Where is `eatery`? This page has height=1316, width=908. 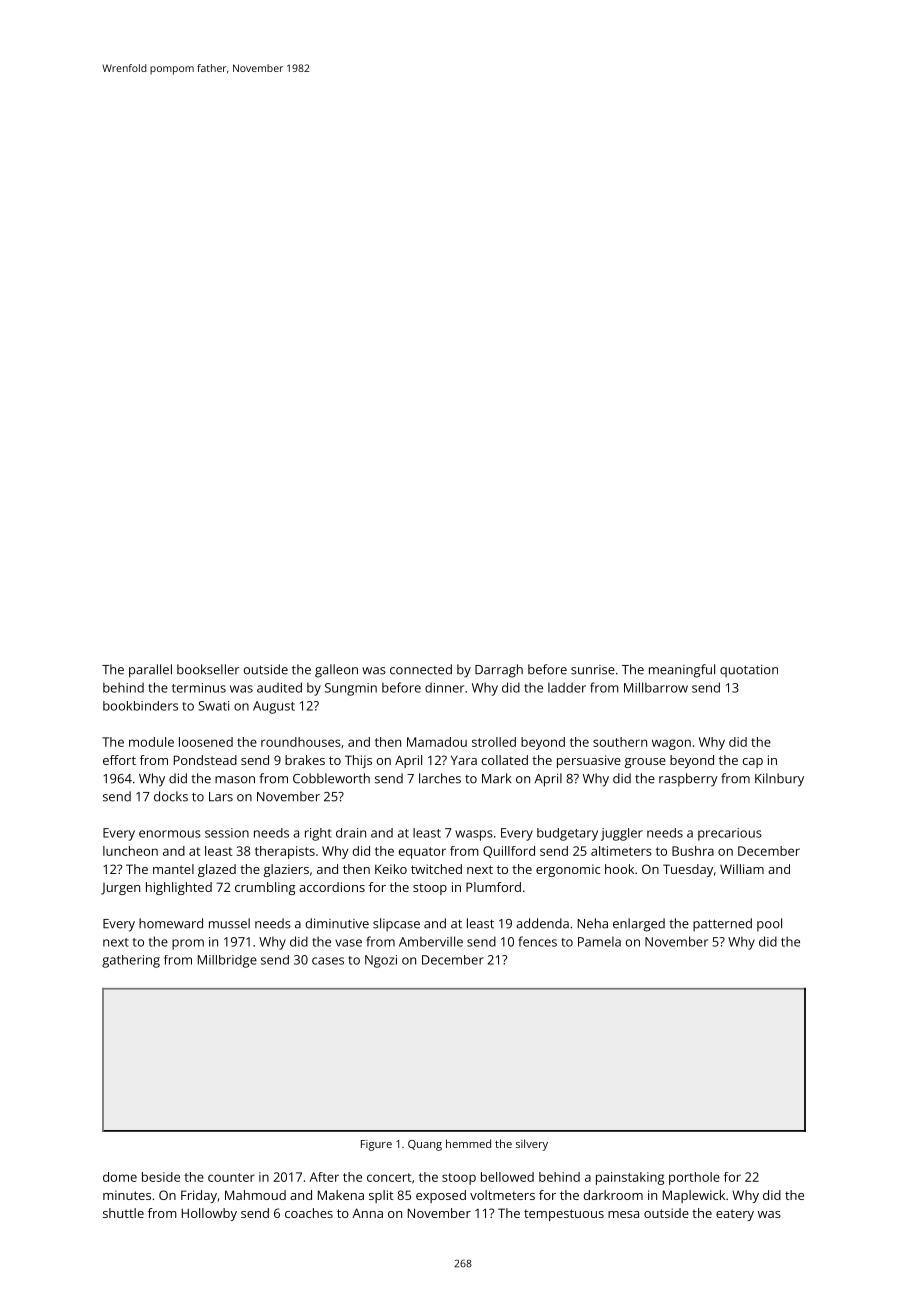
eatery is located at coordinates (735, 1215).
